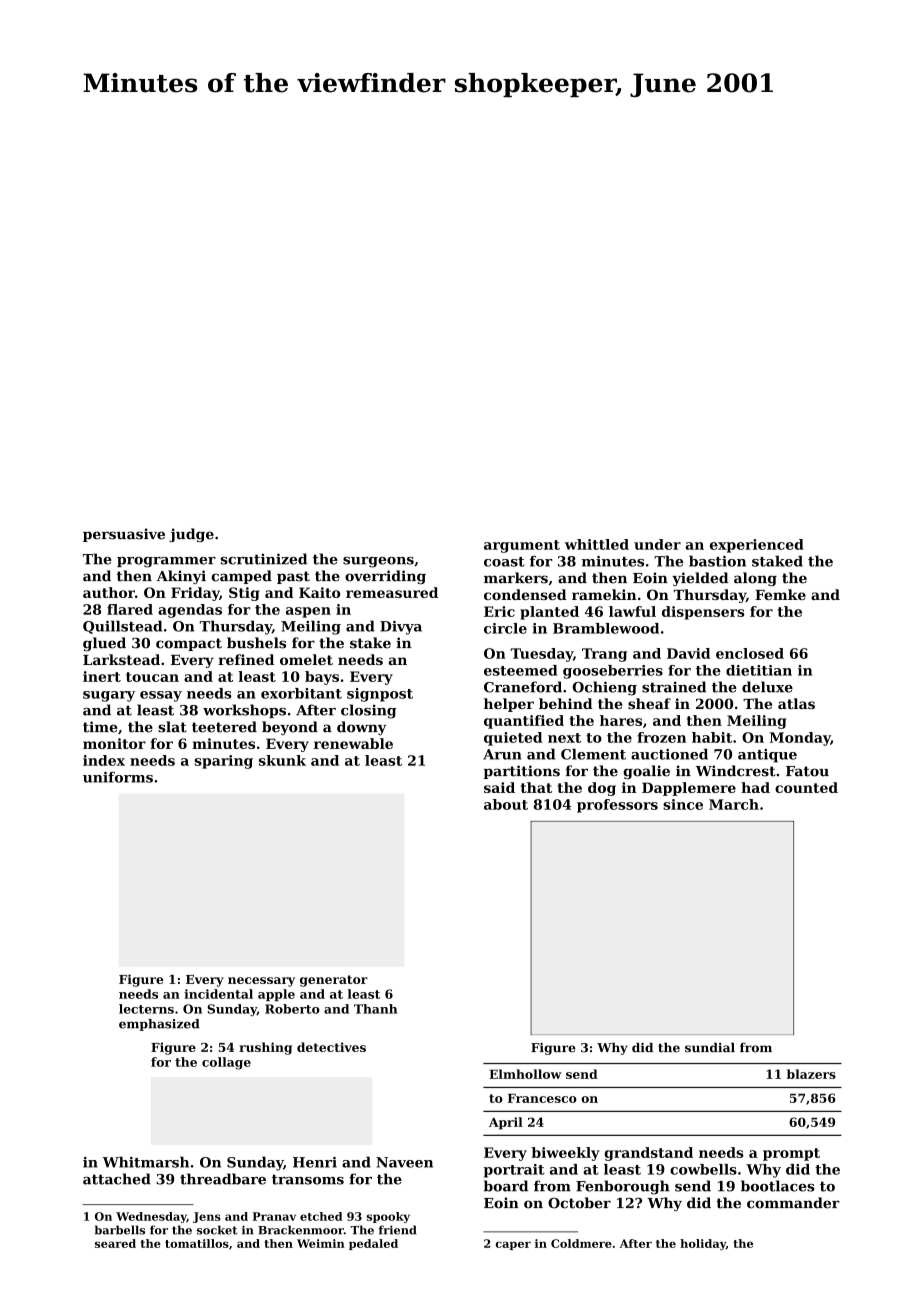  What do you see at coordinates (700, 579) in the page?
I see `yielded` at bounding box center [700, 579].
